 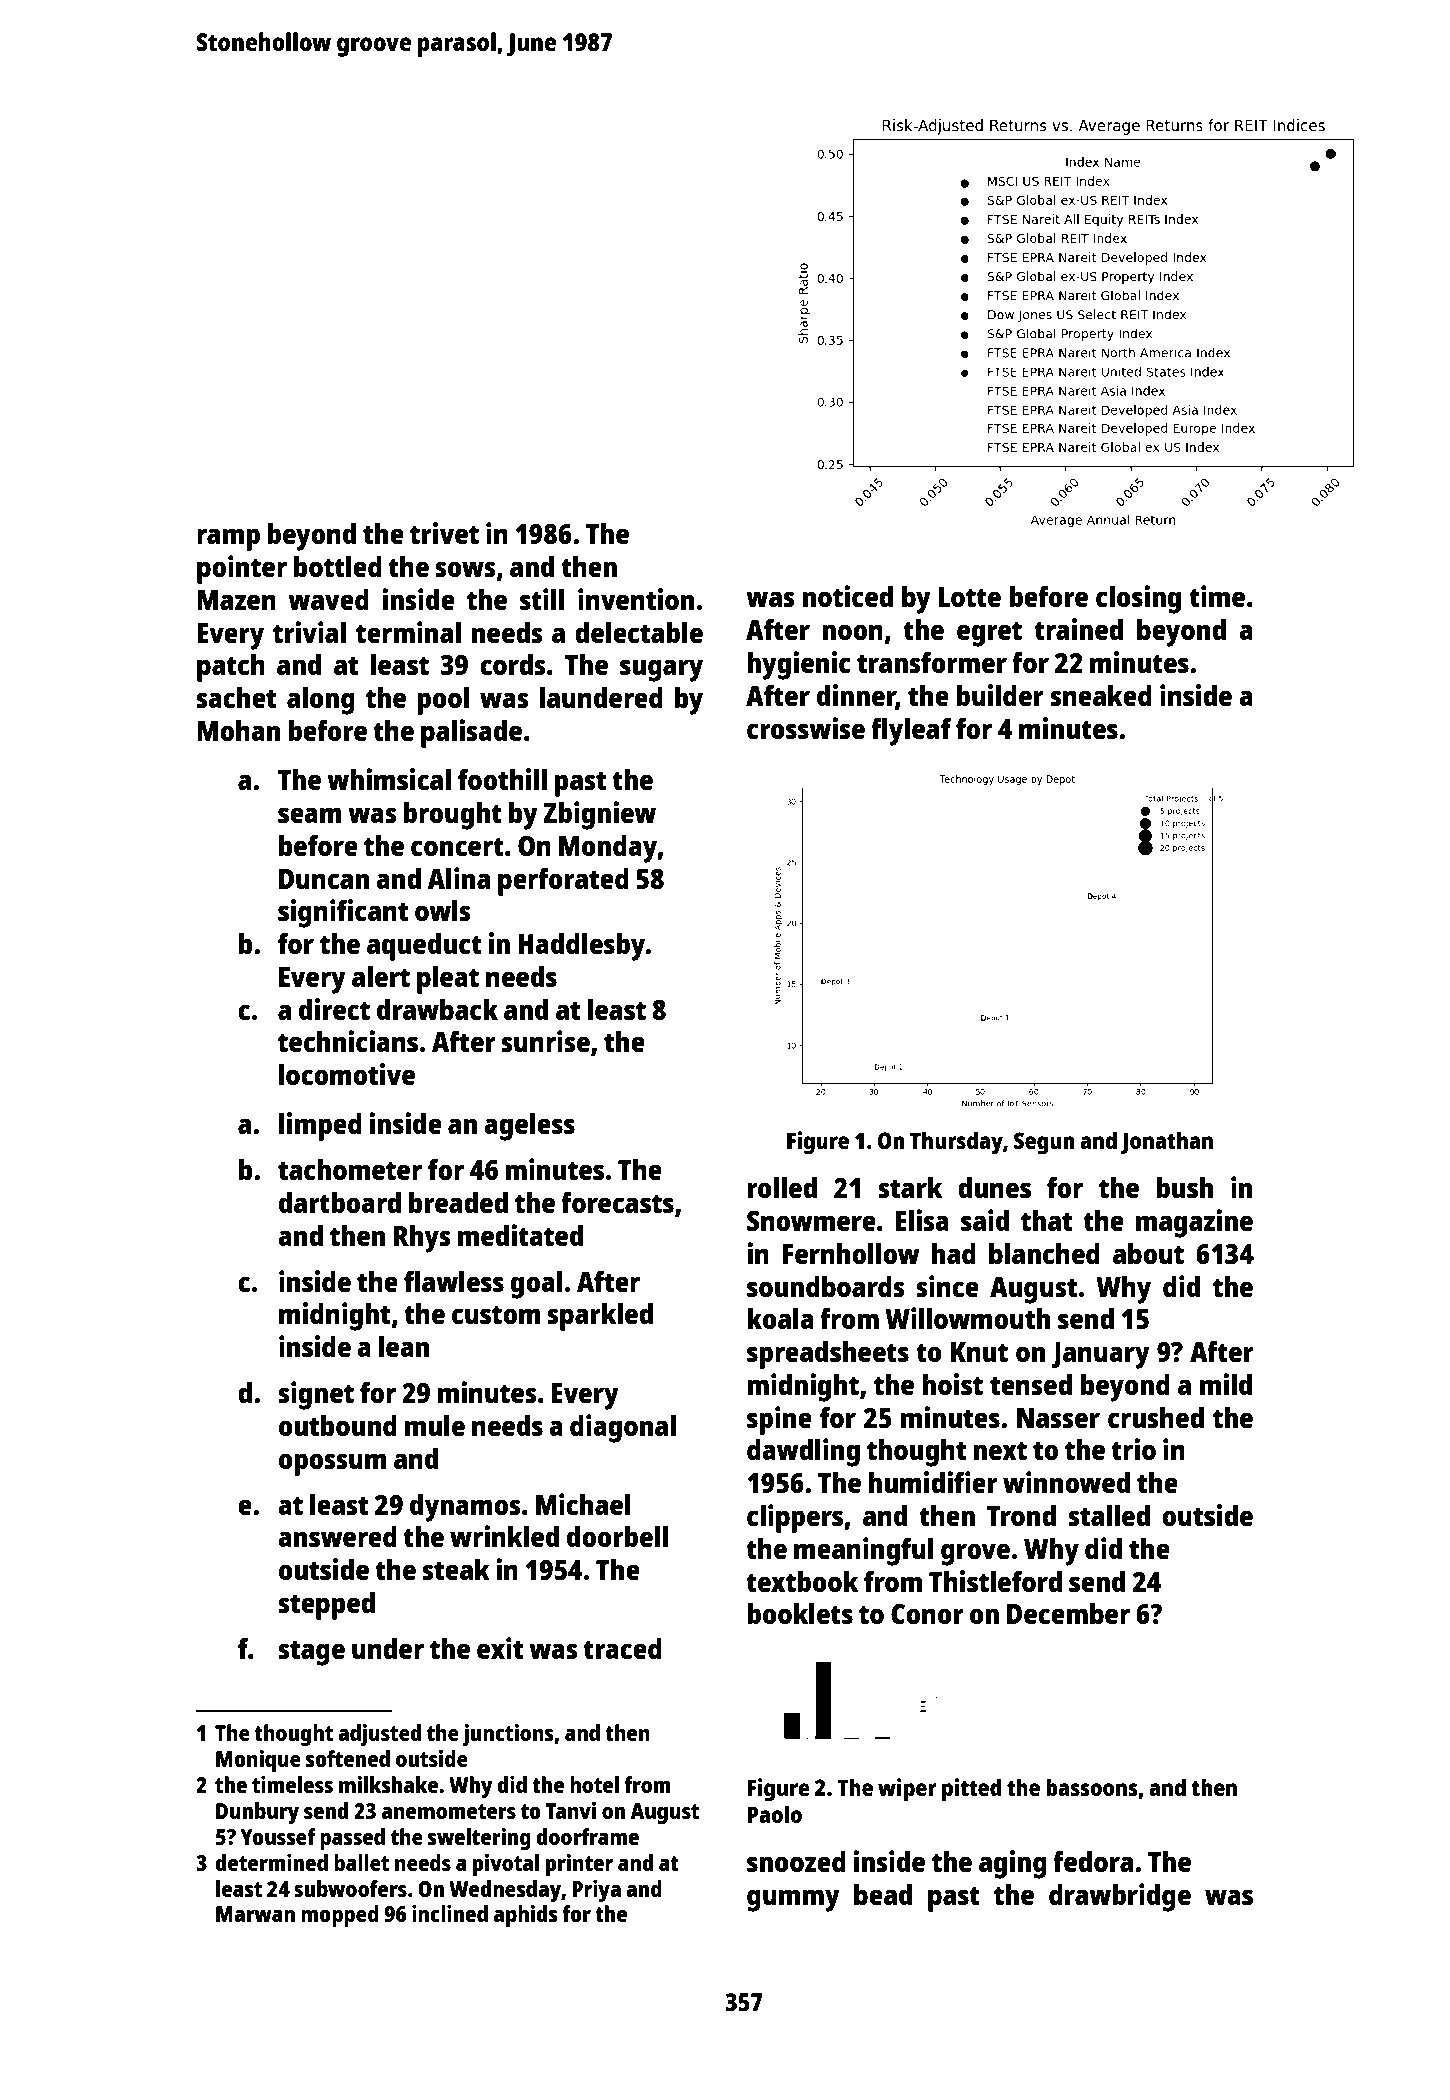 I want to click on trivet, so click(x=444, y=533).
